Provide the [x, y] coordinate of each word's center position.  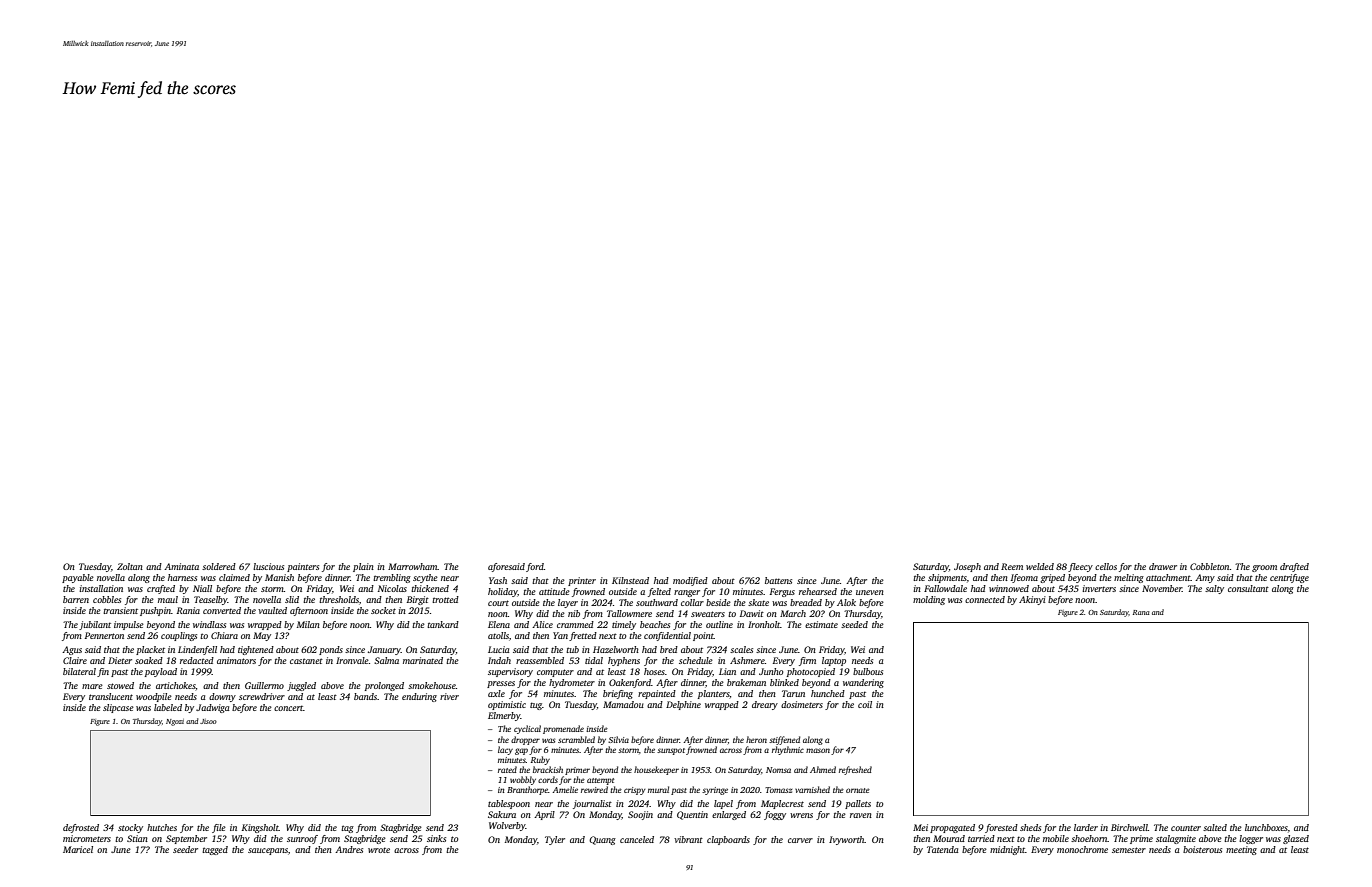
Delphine [683, 705]
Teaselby [211, 600]
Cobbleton [1210, 566]
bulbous [868, 671]
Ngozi [175, 722]
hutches [162, 827]
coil [865, 704]
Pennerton [104, 635]
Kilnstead [630, 580]
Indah [499, 660]
